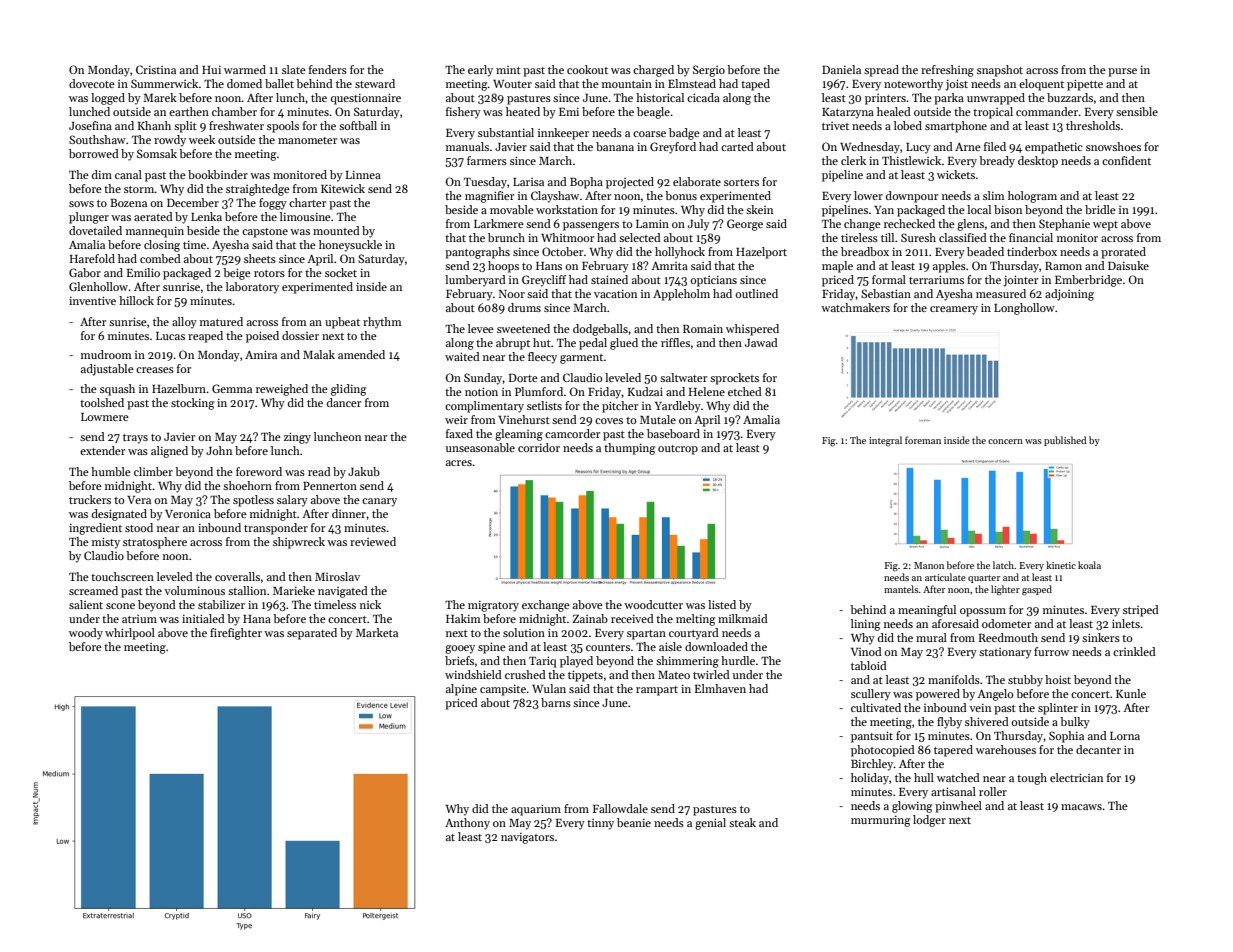 Image resolution: width=1233 pixels, height=952 pixels. Describe the element at coordinates (745, 391) in the screenshot. I see `etched` at that location.
